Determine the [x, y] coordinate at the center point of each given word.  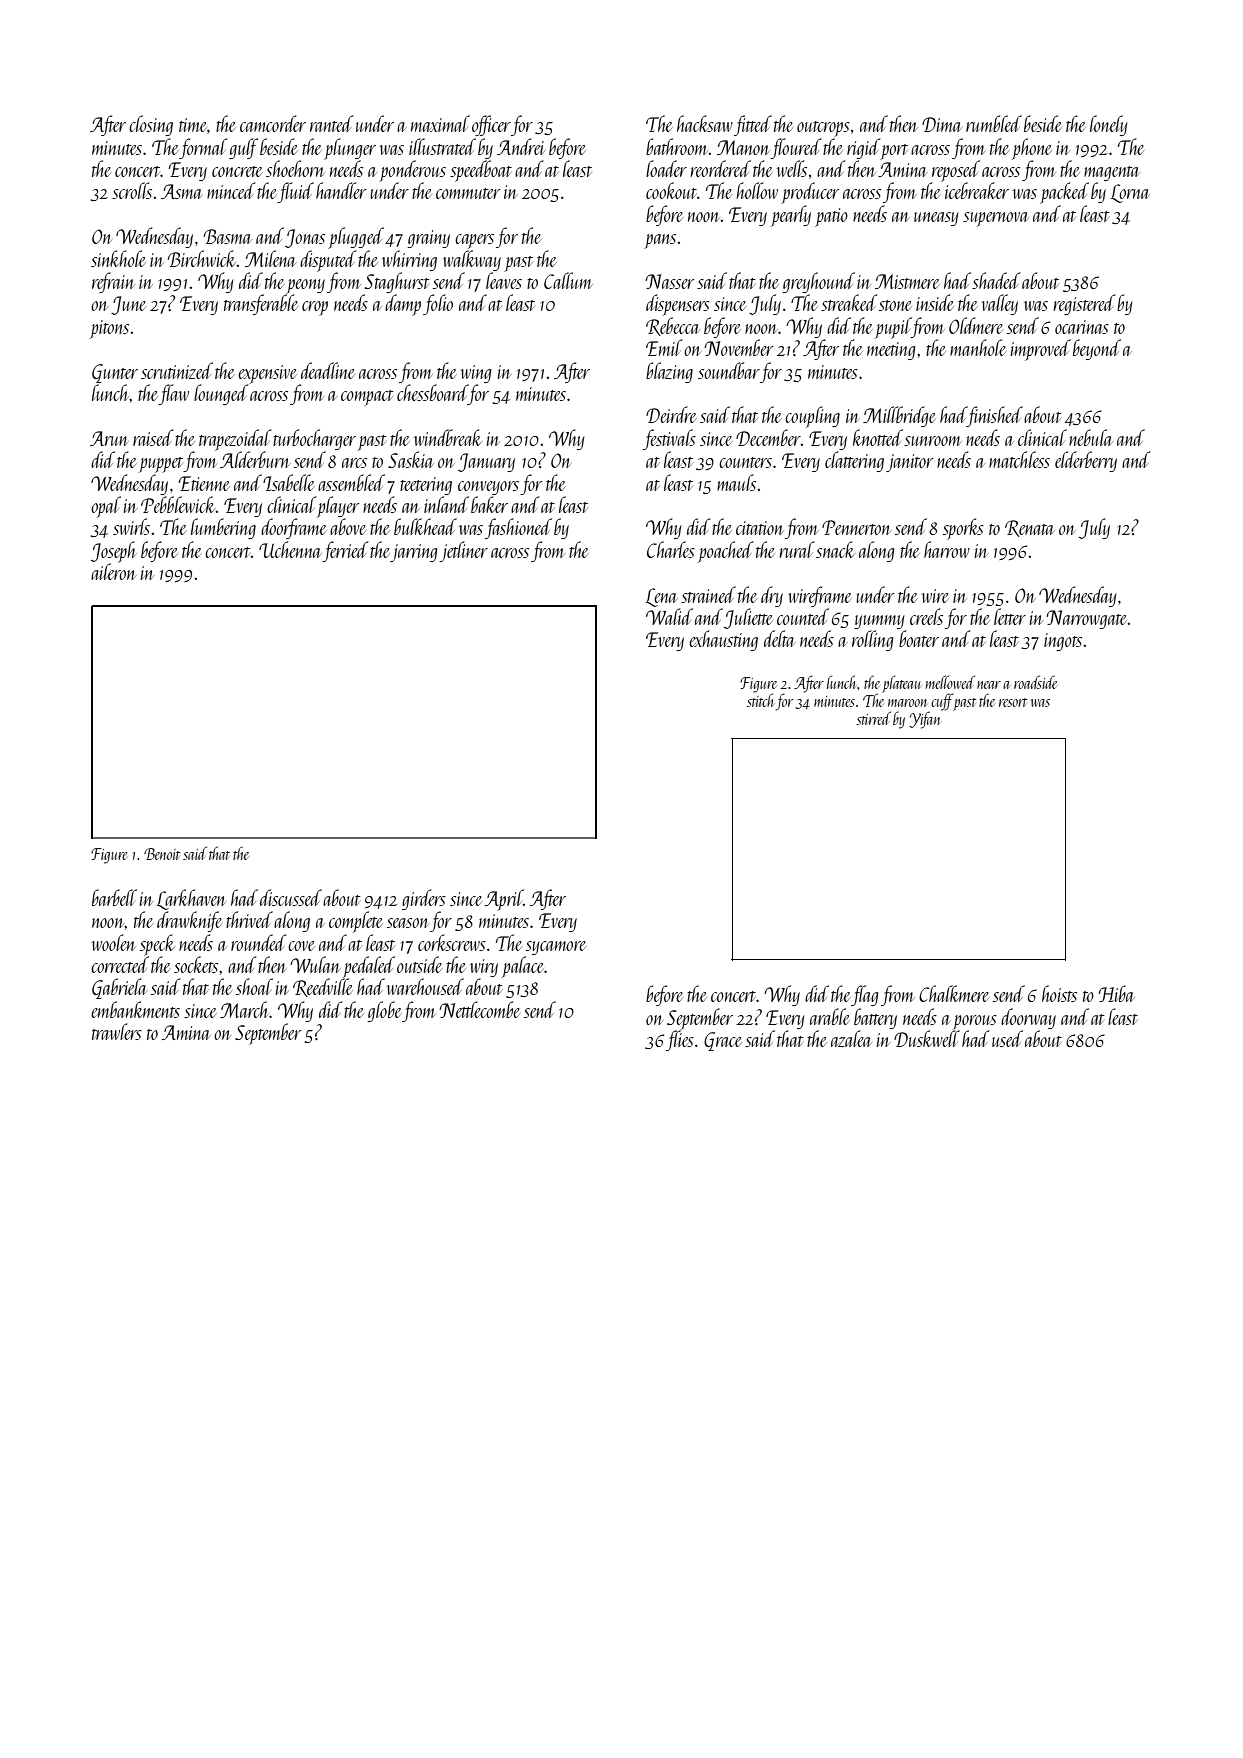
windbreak [447, 437]
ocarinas [1082, 327]
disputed [328, 261]
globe [384, 1011]
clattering [854, 461]
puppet [161, 465]
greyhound [818, 282]
